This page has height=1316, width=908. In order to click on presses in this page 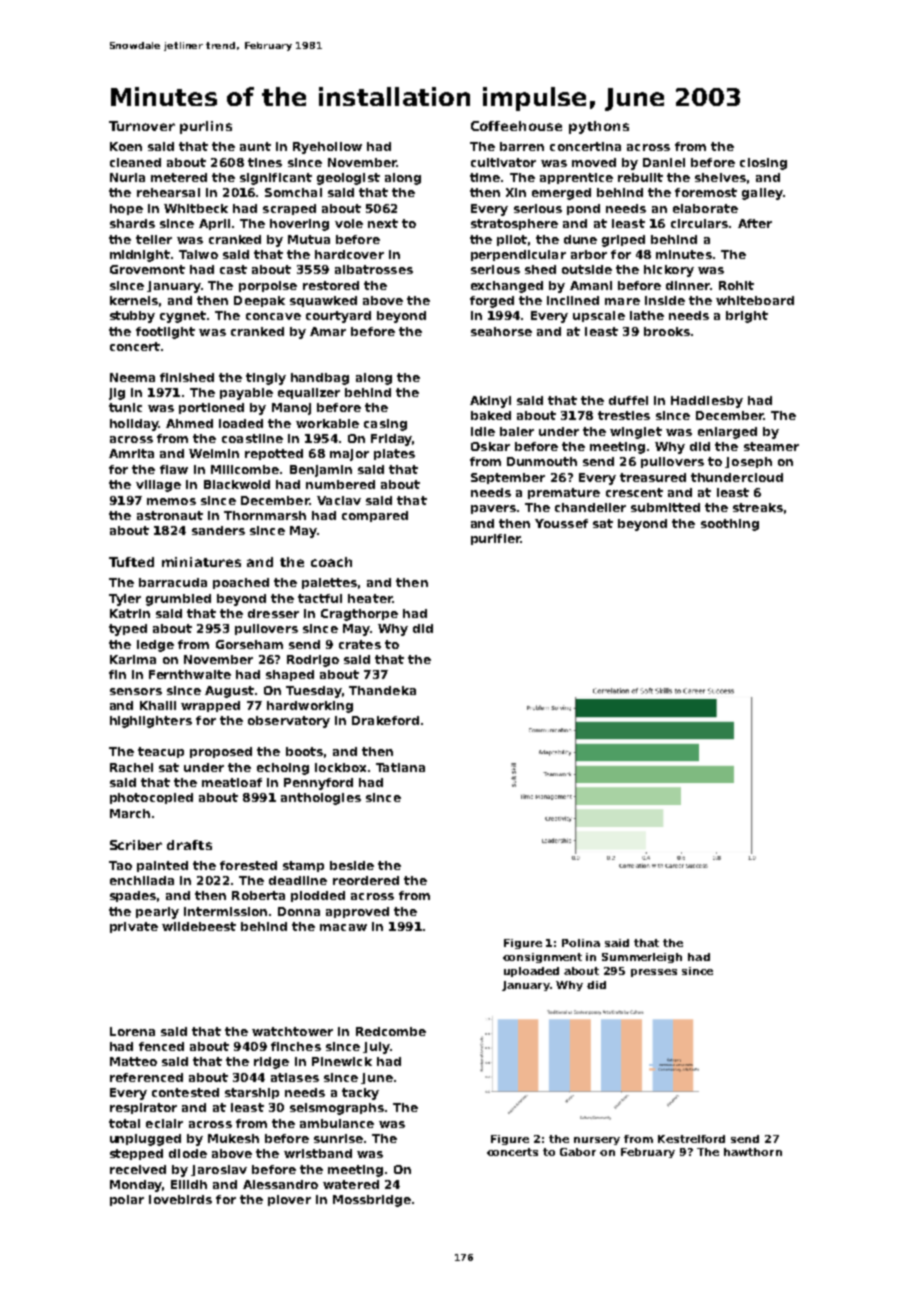, I will do `click(654, 973)`.
